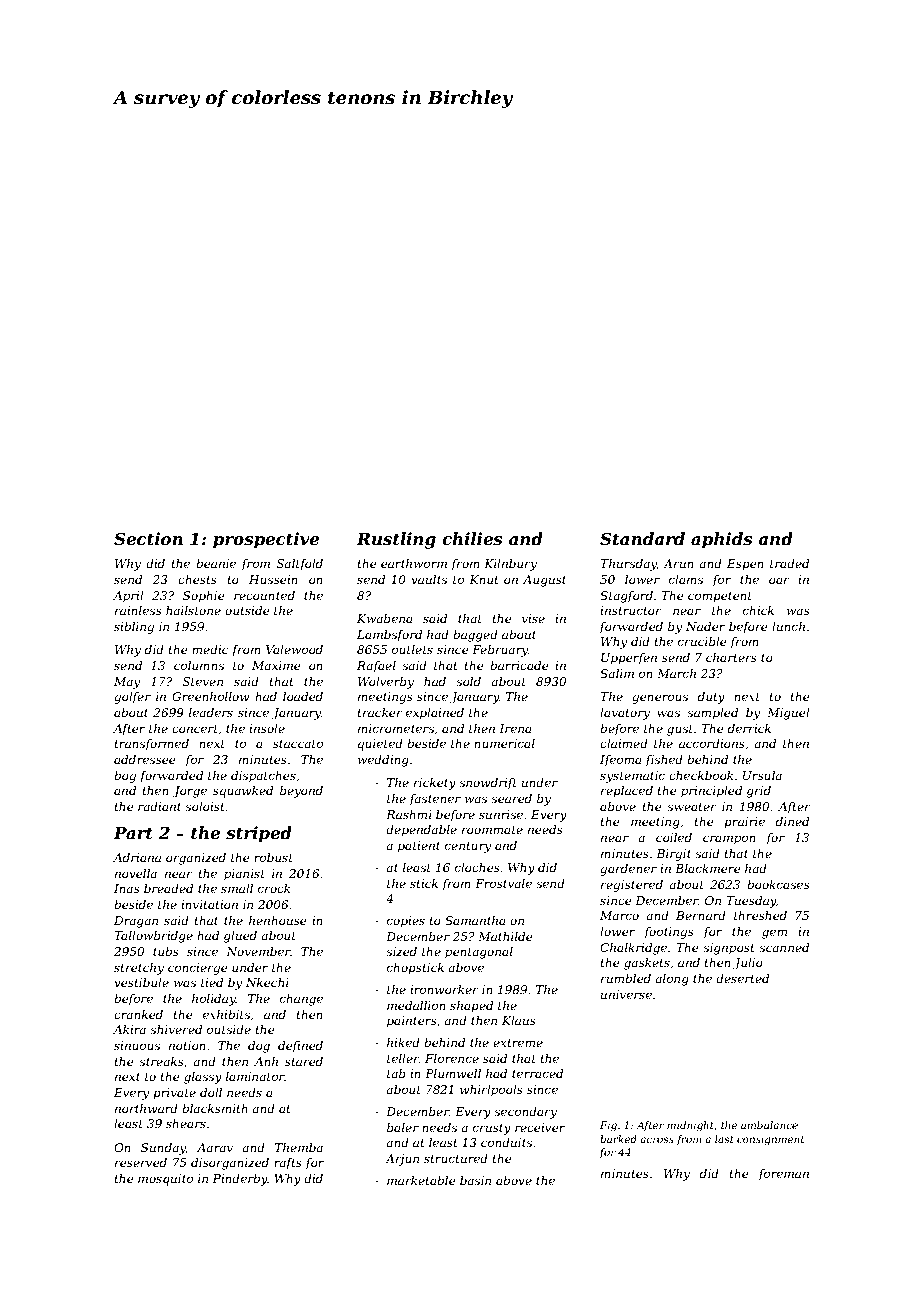  I want to click on Knut, so click(484, 579).
